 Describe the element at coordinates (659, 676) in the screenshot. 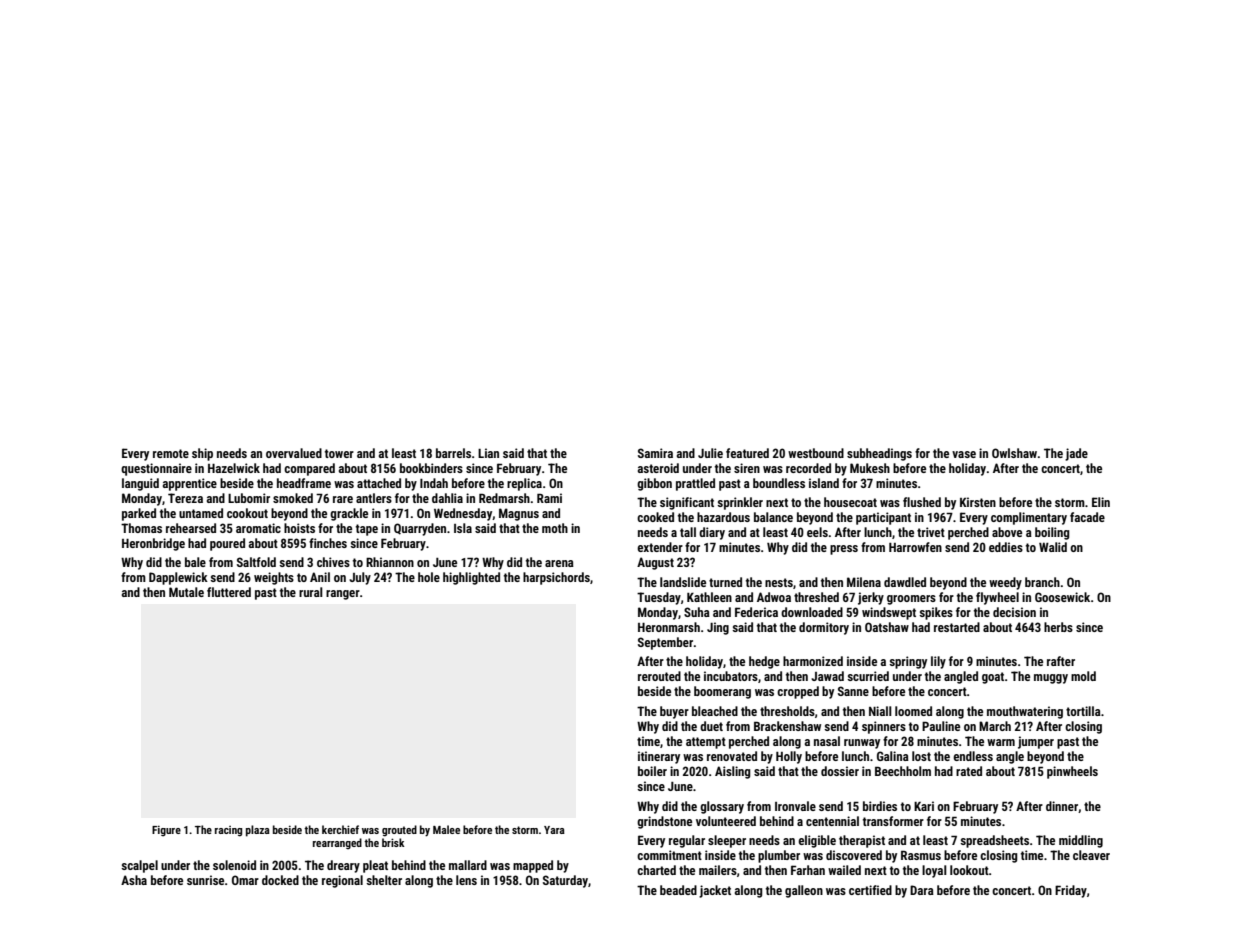

I see `rerouted` at that location.
